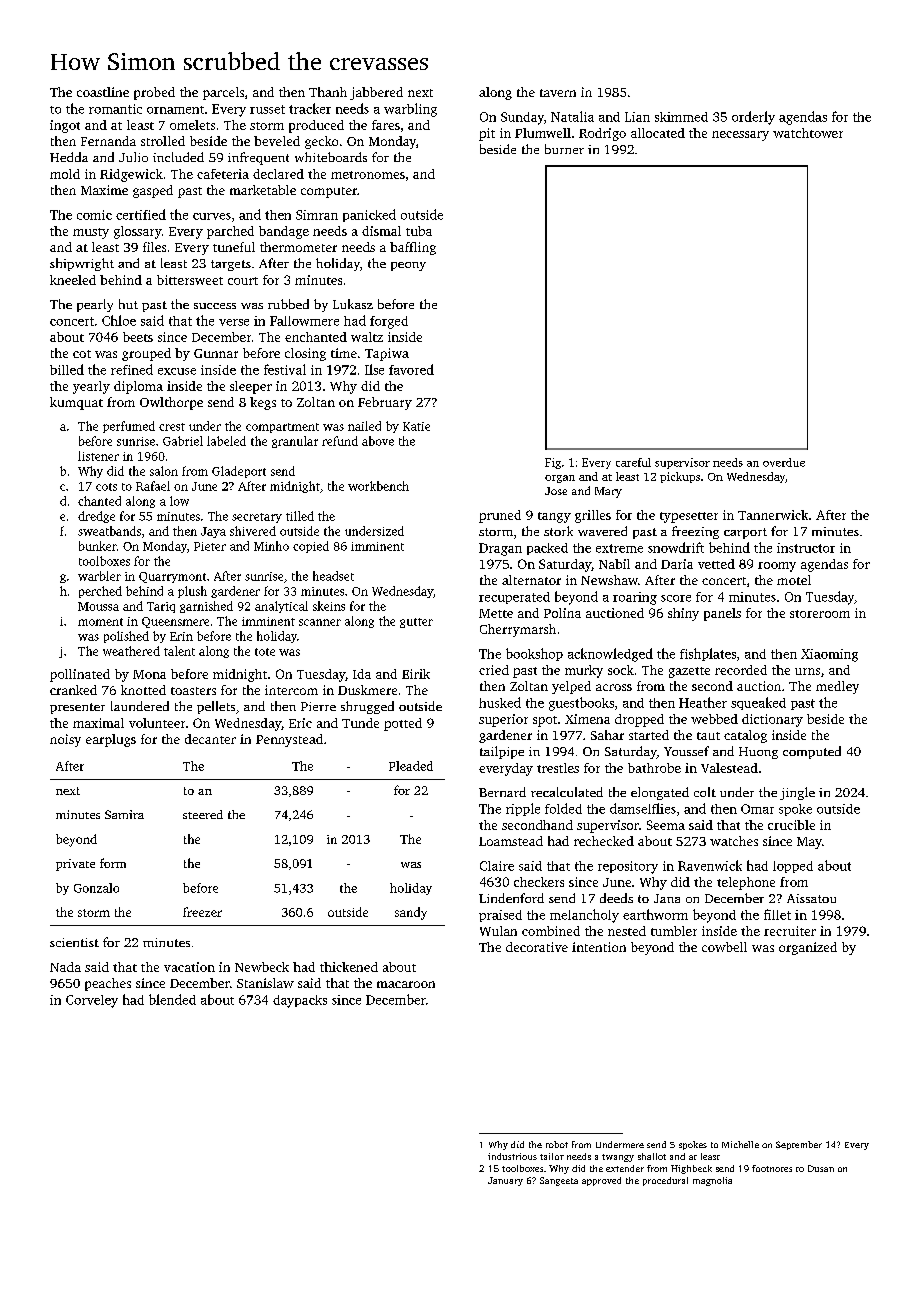 Image resolution: width=924 pixels, height=1308 pixels. What do you see at coordinates (784, 462) in the document?
I see `overdue` at bounding box center [784, 462].
